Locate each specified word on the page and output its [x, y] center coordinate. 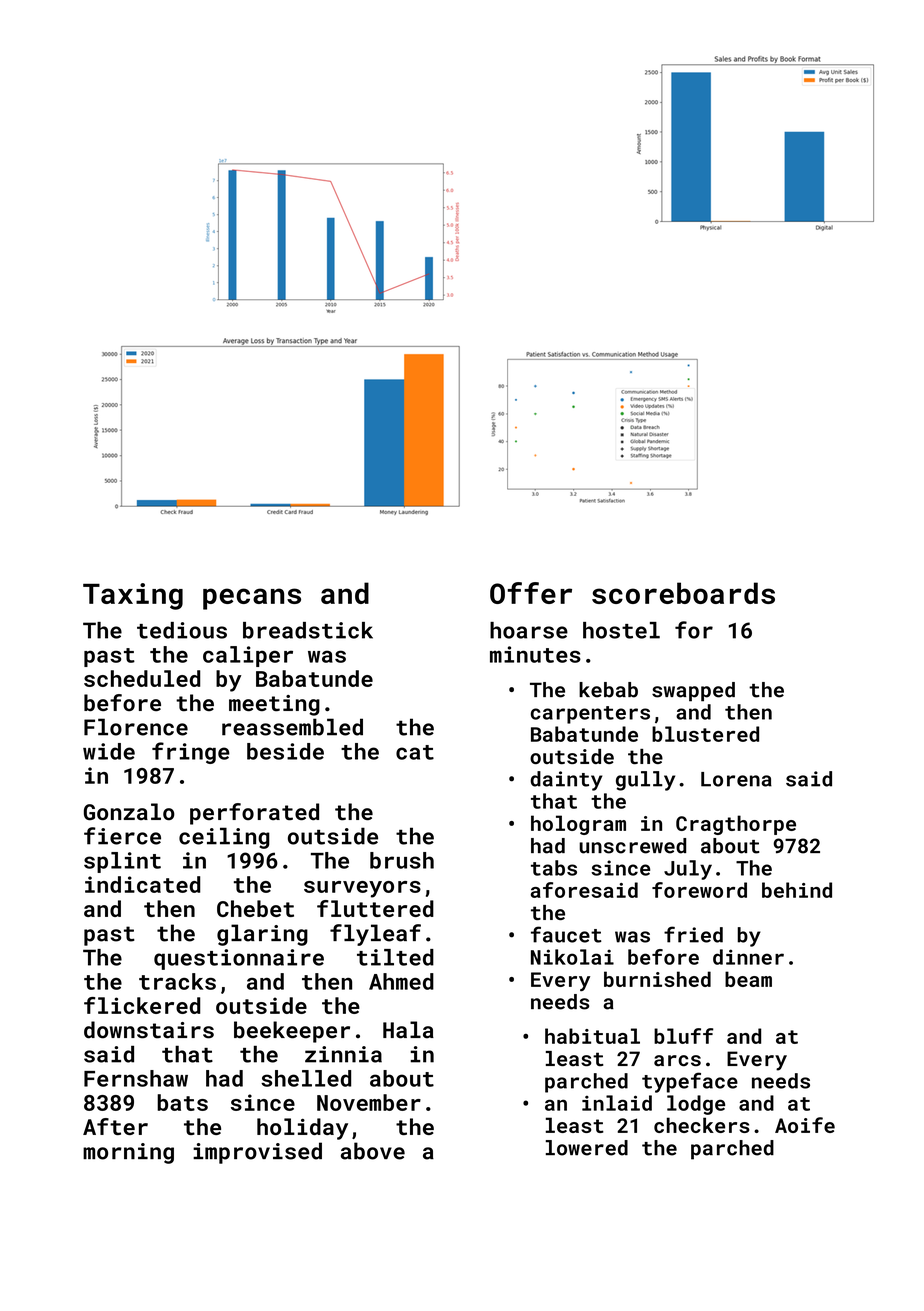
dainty [566, 781]
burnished [657, 979]
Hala [408, 1030]
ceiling [224, 838]
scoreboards [683, 593]
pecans [252, 599]
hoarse [529, 630]
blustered [705, 734]
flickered [142, 1005]
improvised [257, 1153]
